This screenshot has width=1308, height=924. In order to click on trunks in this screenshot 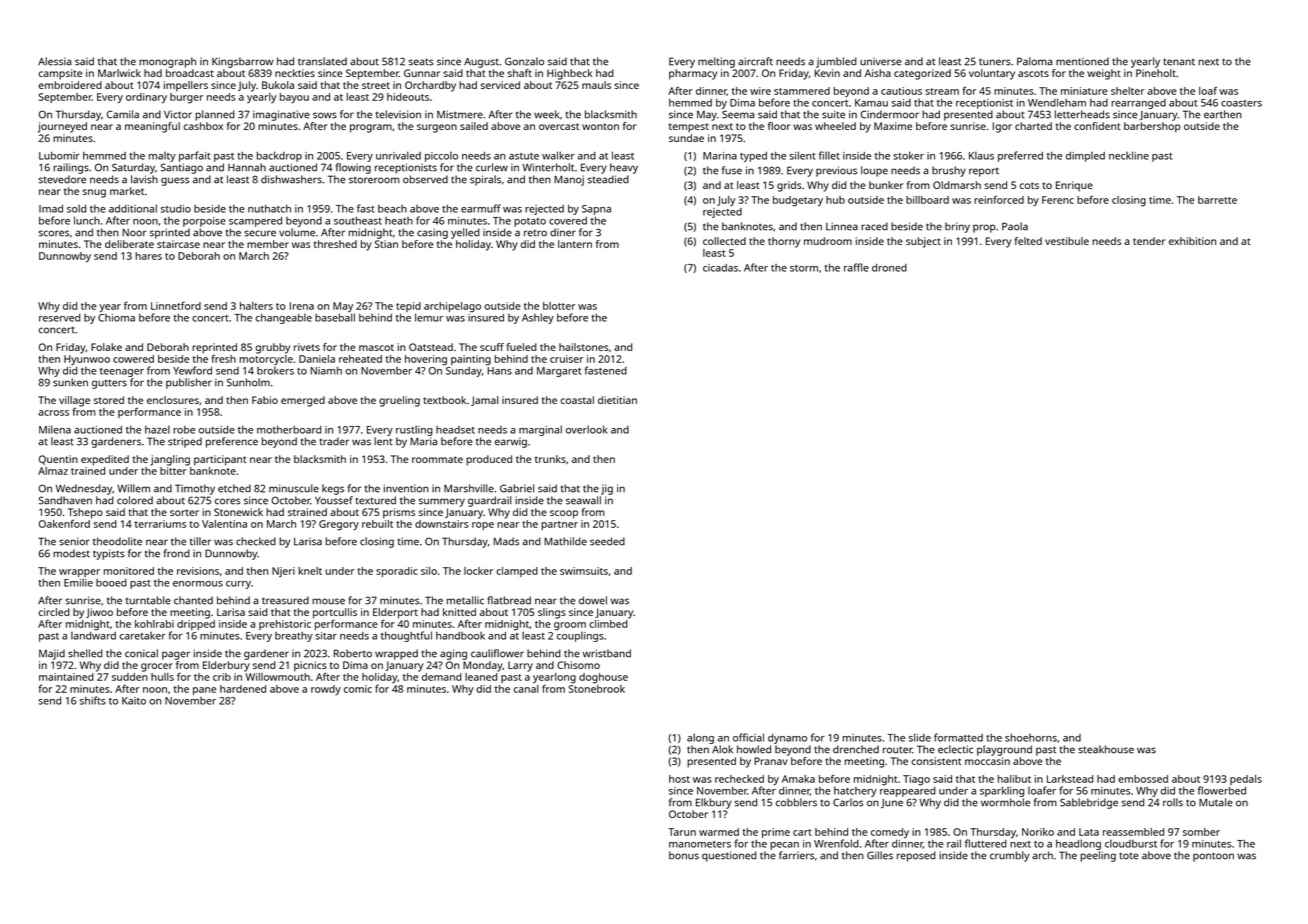, I will do `click(550, 459)`.
